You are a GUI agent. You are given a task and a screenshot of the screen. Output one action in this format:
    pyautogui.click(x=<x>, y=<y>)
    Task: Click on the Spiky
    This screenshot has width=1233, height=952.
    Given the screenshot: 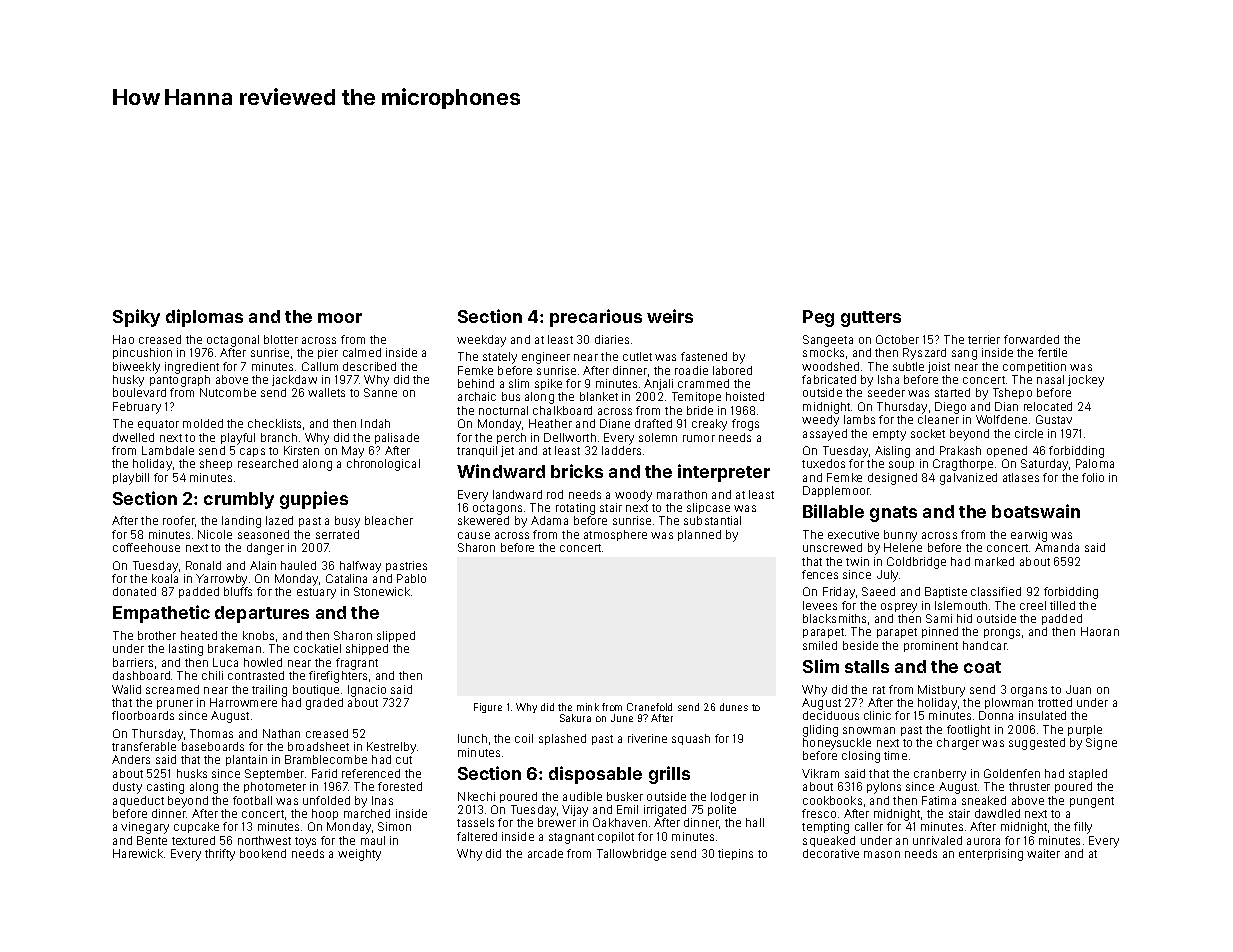 What is the action you would take?
    pyautogui.click(x=136, y=318)
